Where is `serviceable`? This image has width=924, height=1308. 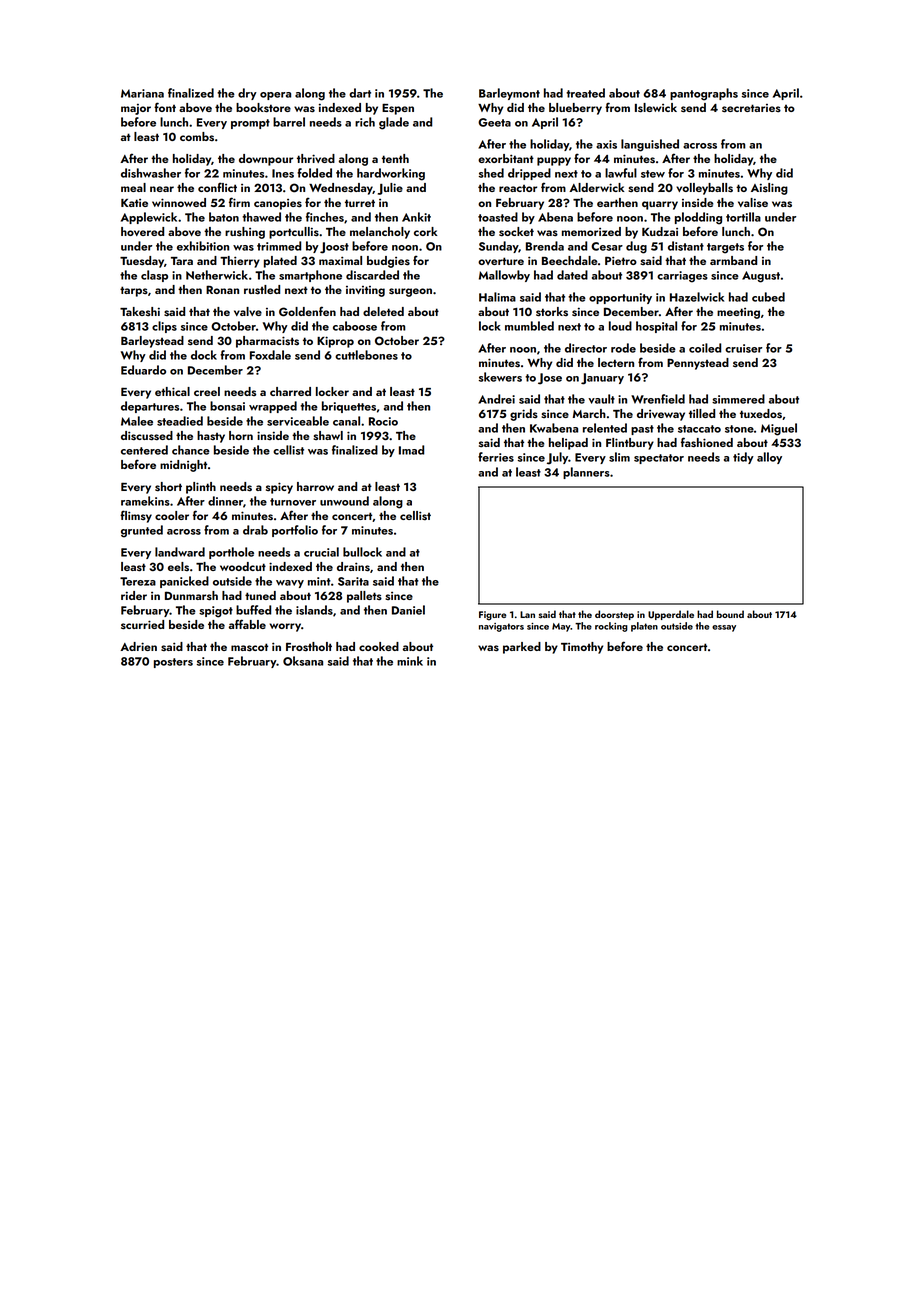 serviceable is located at coordinates (298, 421).
